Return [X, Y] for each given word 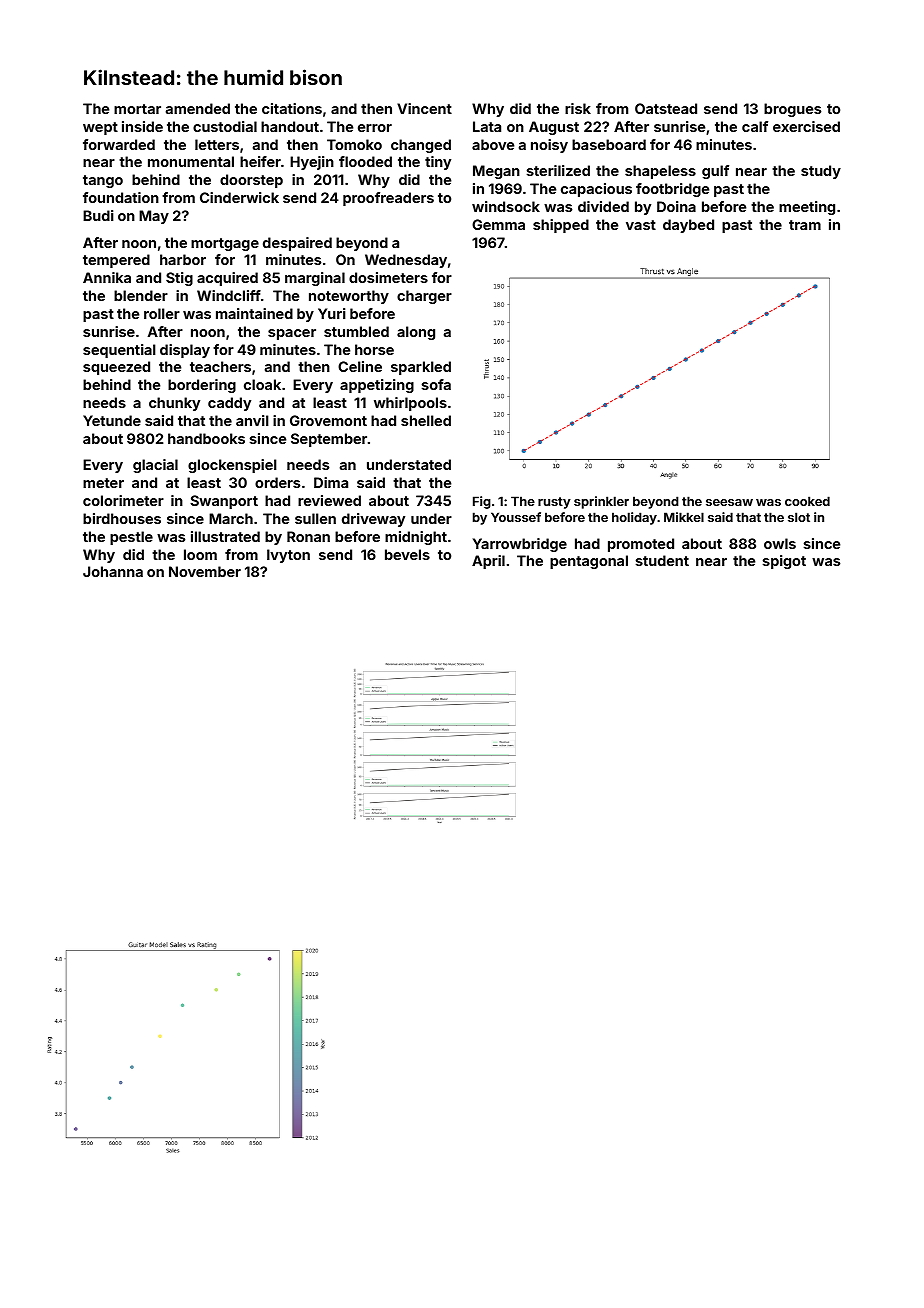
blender [141, 295]
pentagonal [589, 562]
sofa [436, 384]
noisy [549, 146]
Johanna [113, 571]
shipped [561, 226]
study [821, 172]
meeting [807, 208]
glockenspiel [232, 466]
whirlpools [410, 404]
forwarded [119, 144]
